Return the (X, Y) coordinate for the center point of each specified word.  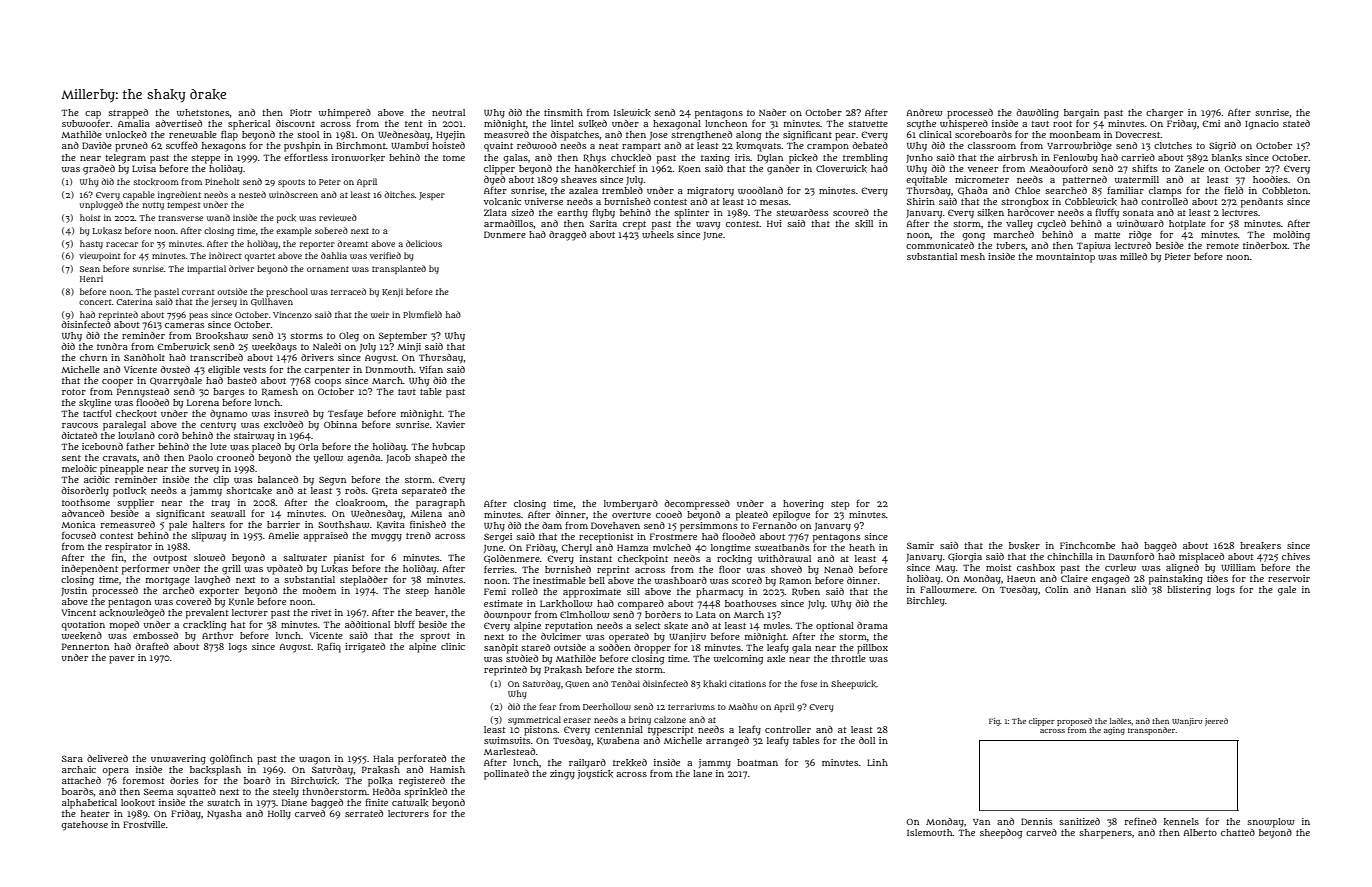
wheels (658, 234)
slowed (209, 557)
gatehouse (84, 826)
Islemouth (930, 832)
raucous (80, 425)
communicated (940, 245)
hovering (803, 505)
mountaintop (1065, 258)
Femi (495, 591)
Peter (330, 182)
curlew (1120, 567)
